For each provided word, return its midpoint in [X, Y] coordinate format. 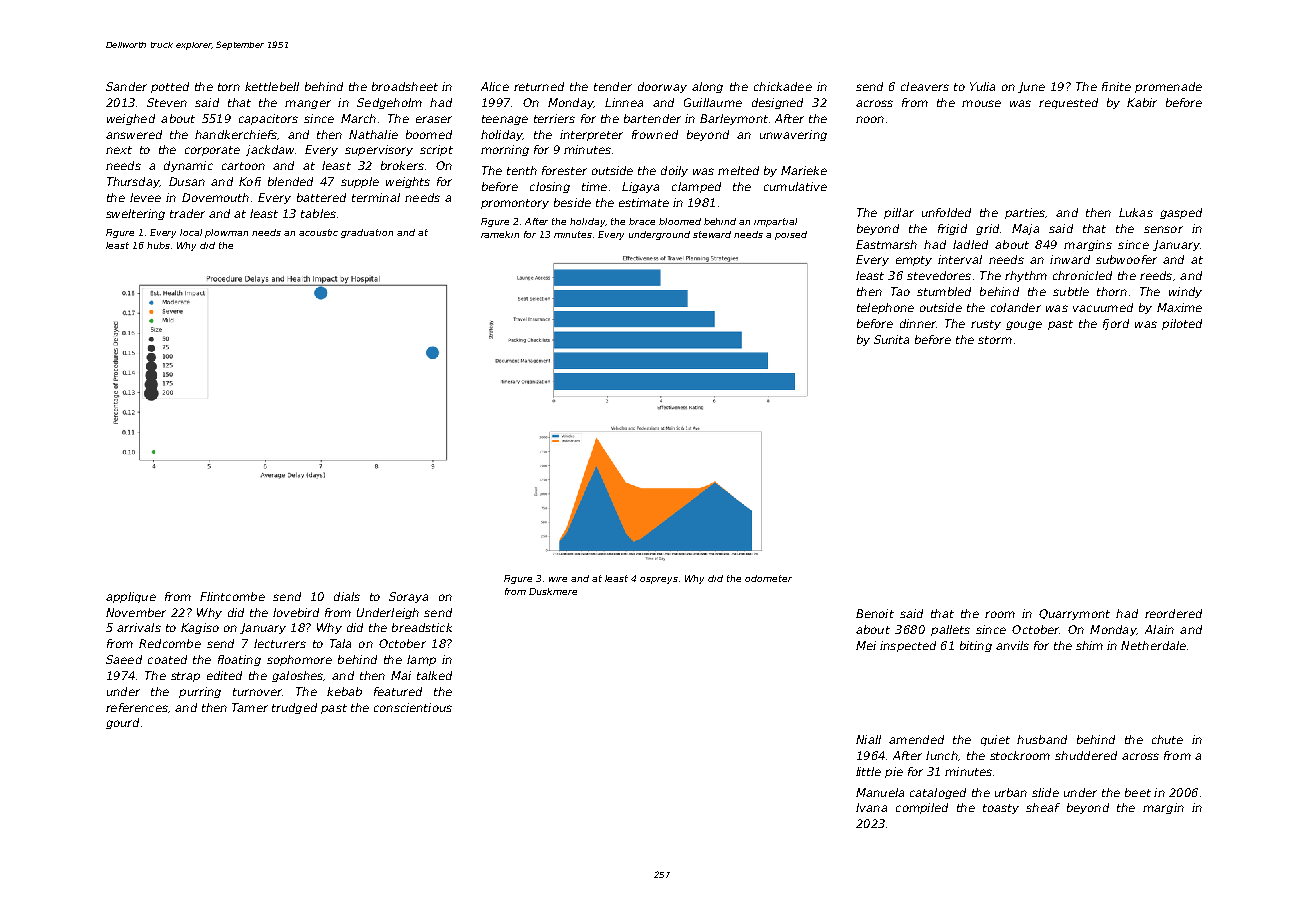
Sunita [891, 339]
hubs [158, 245]
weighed [131, 119]
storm [995, 340]
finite [1116, 86]
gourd [122, 723]
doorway [662, 87]
